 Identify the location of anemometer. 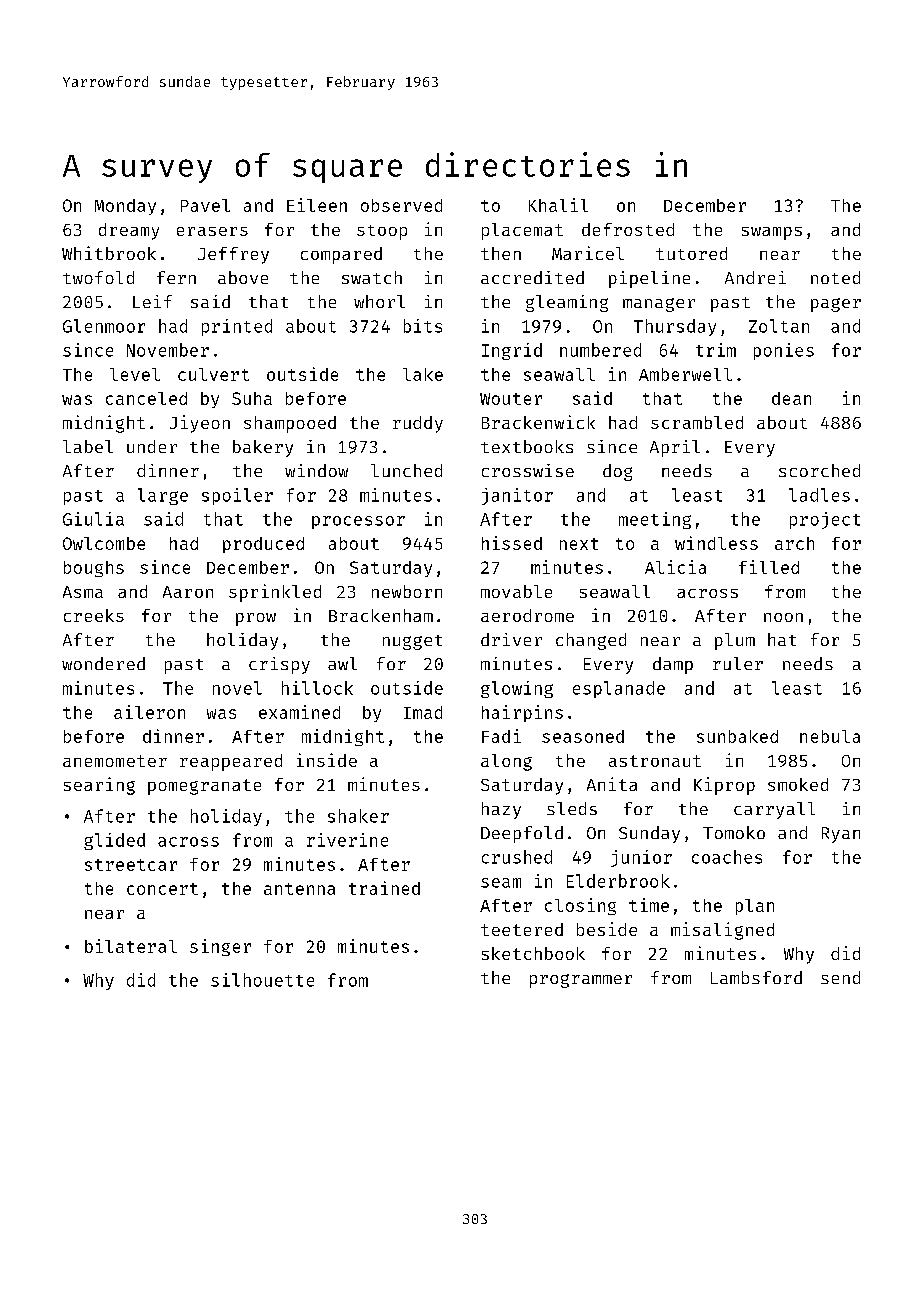
(115, 761).
